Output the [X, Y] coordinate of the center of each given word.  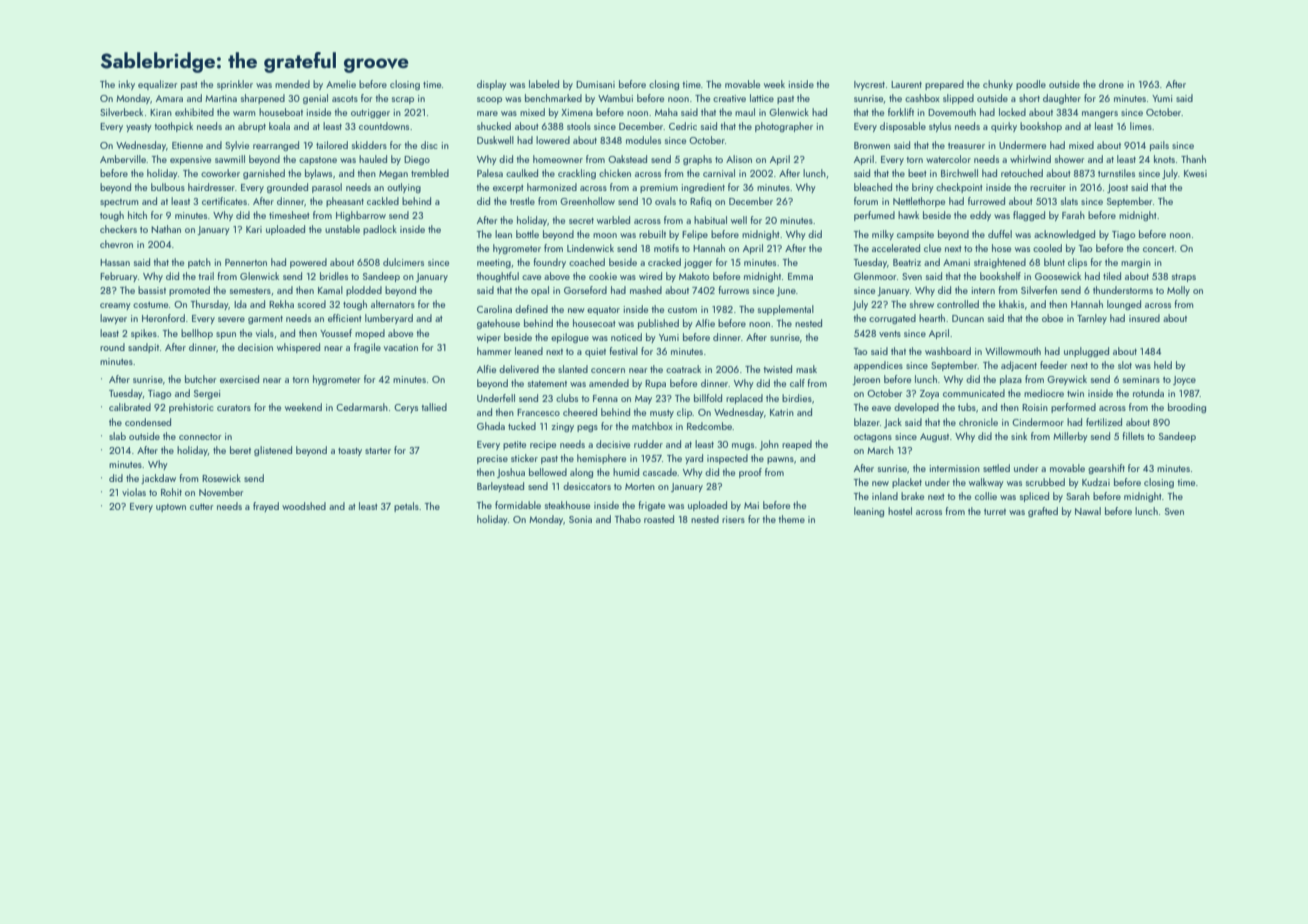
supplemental [786, 310]
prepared [944, 85]
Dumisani [595, 84]
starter [378, 451]
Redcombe [709, 426]
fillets [1133, 436]
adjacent [1019, 366]
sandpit [143, 348]
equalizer [157, 85]
